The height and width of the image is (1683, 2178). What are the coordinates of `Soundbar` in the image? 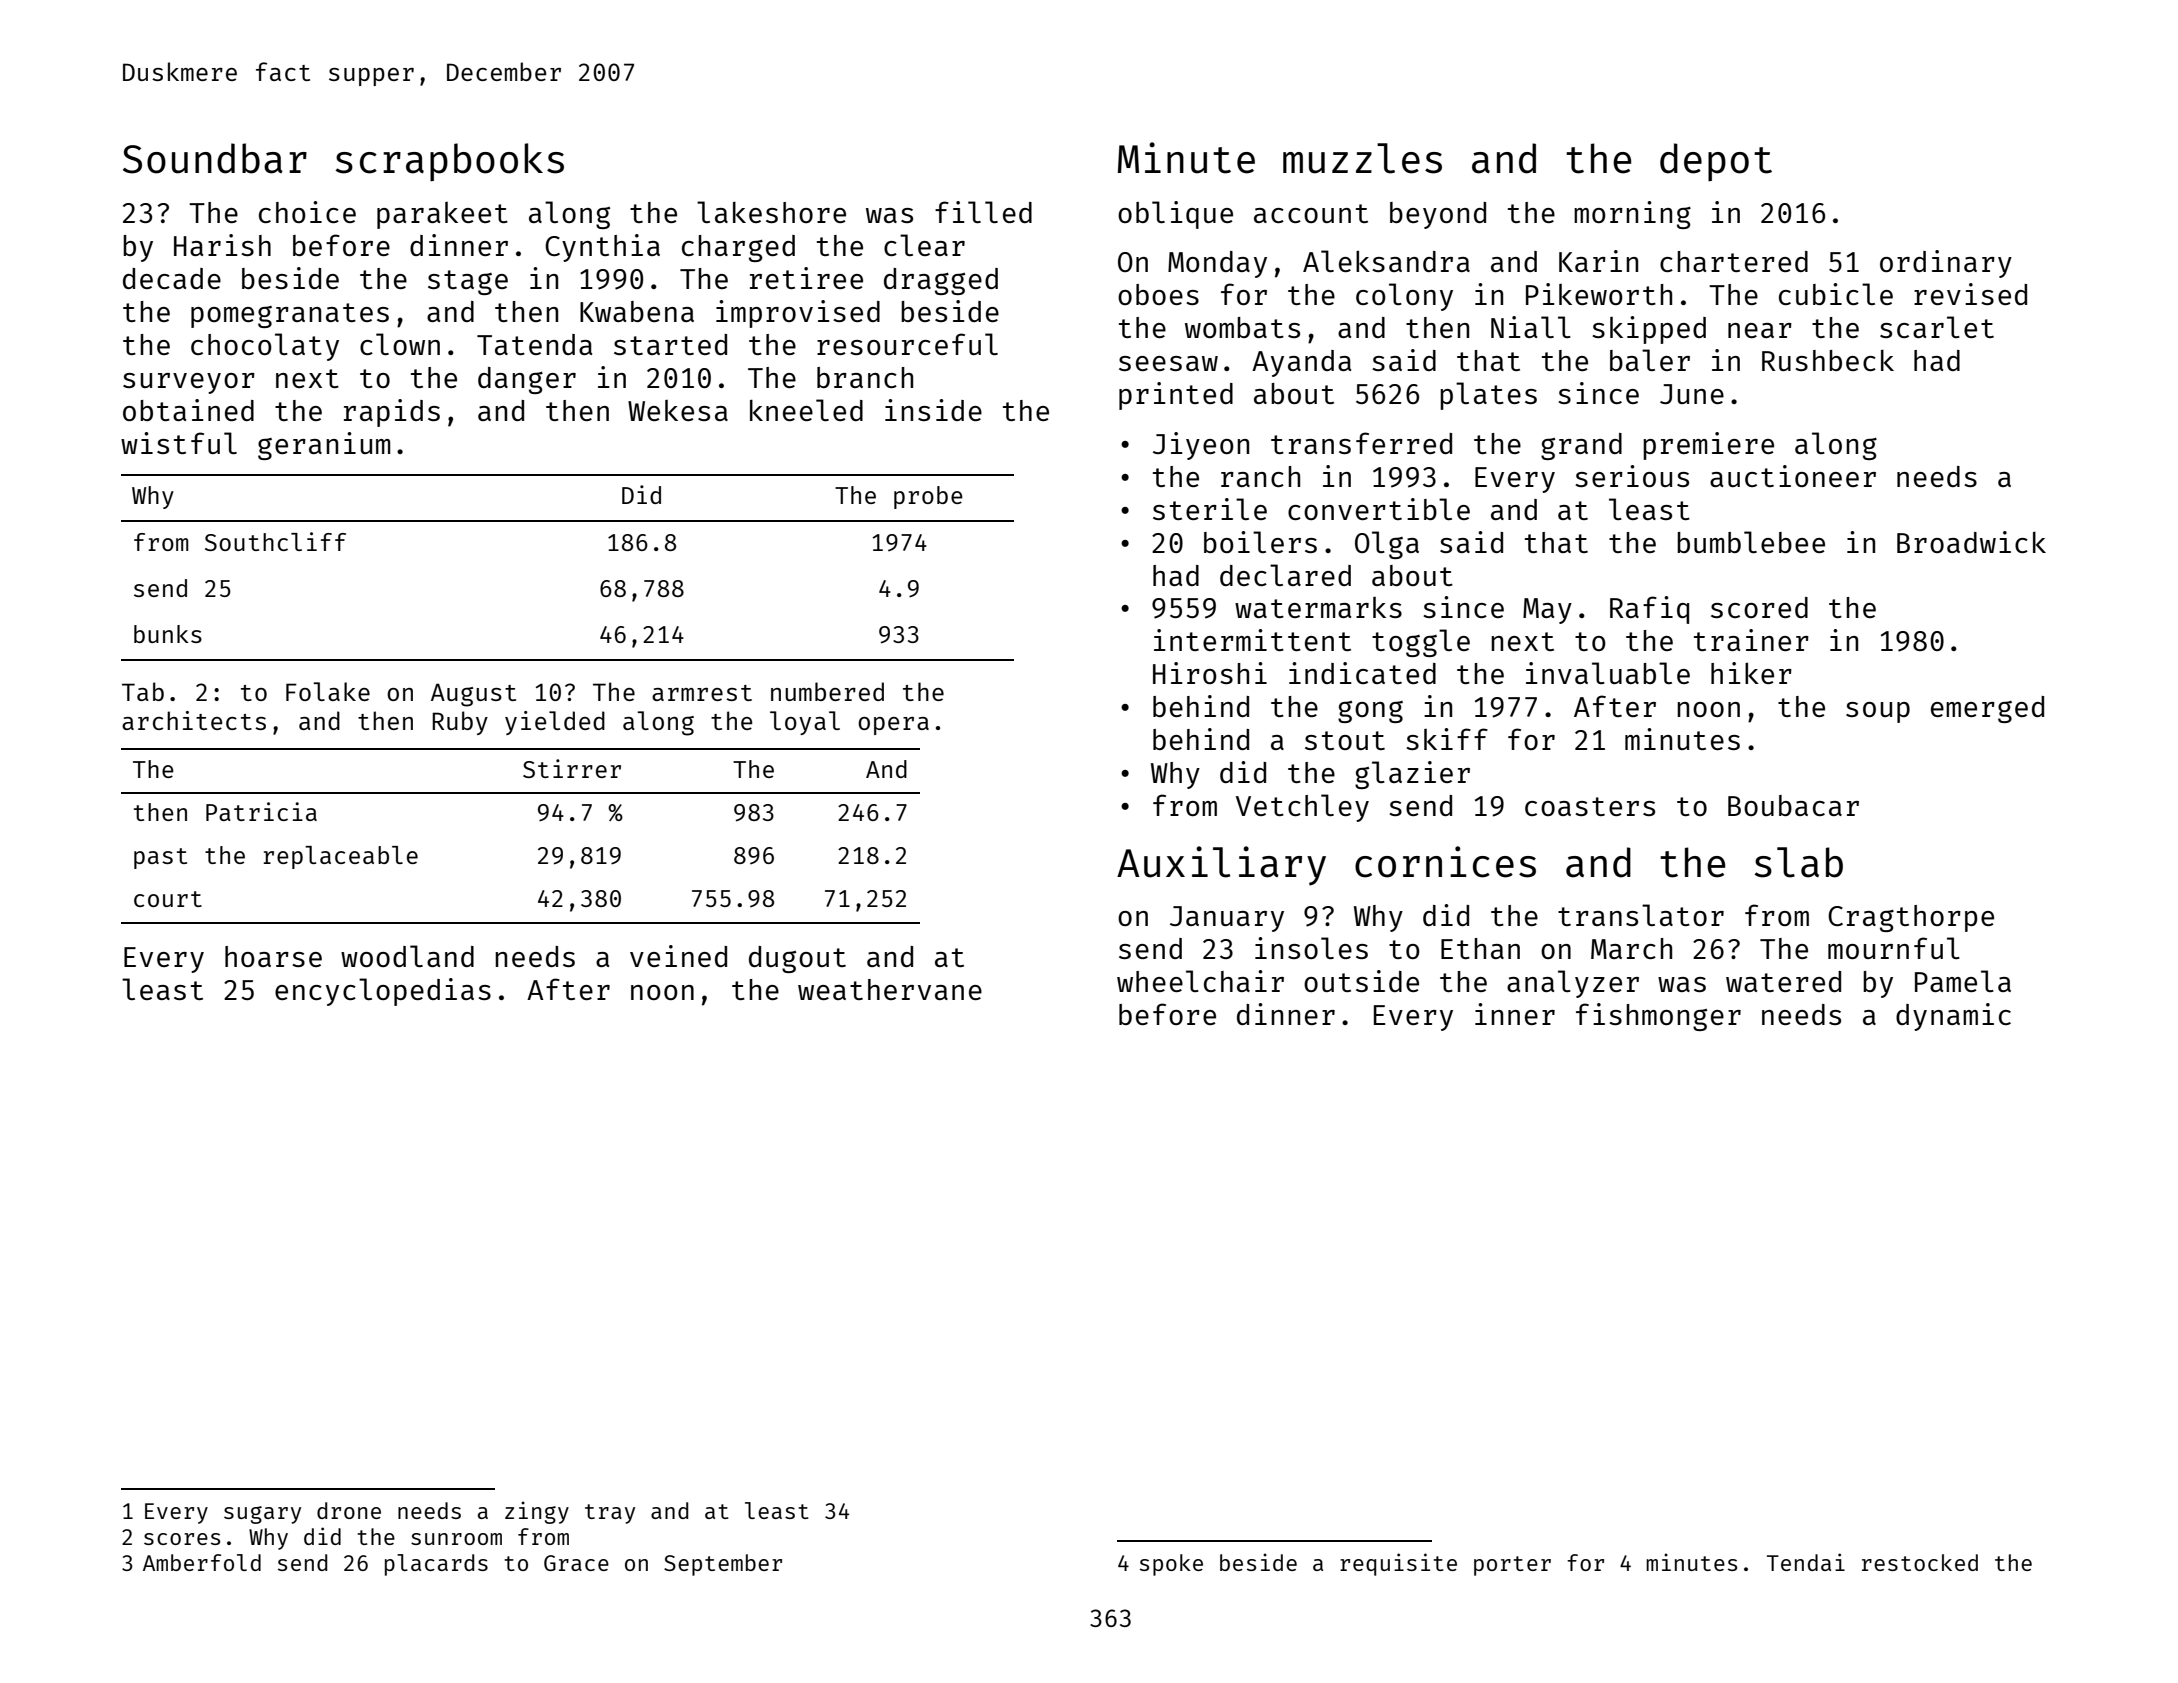 It's located at (215, 158).
